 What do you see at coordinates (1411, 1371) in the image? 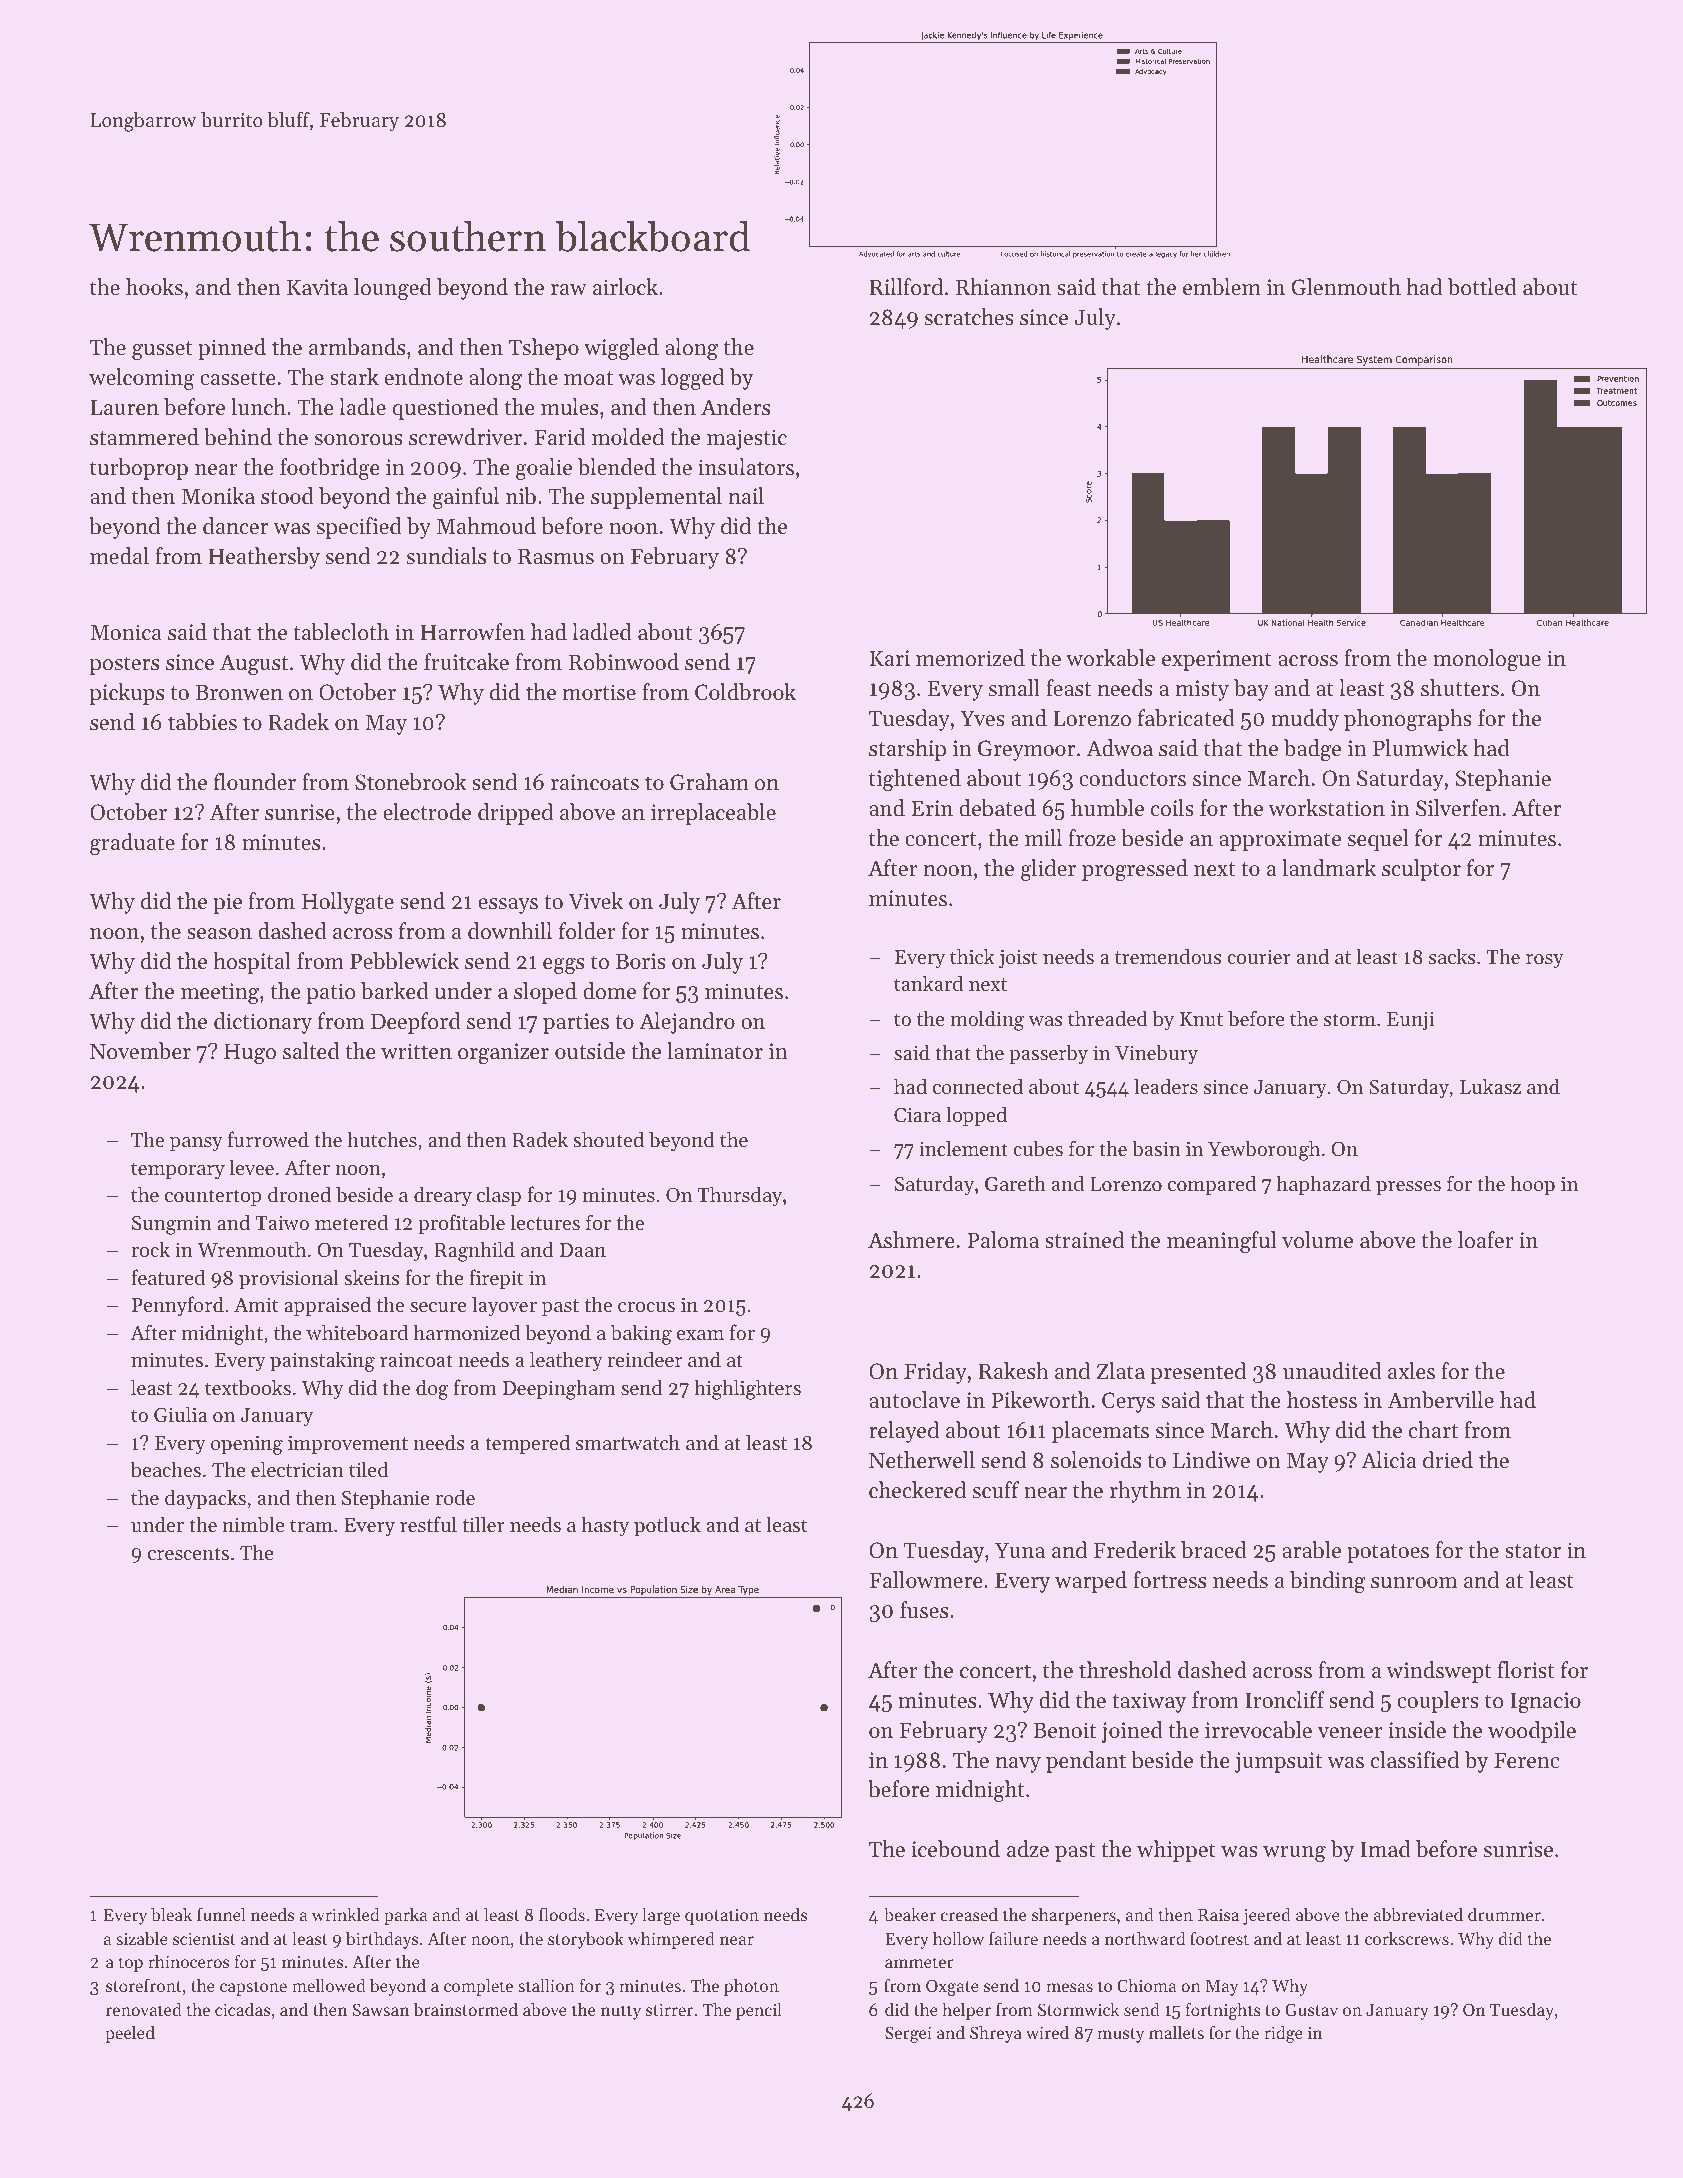
I see `axles` at bounding box center [1411, 1371].
